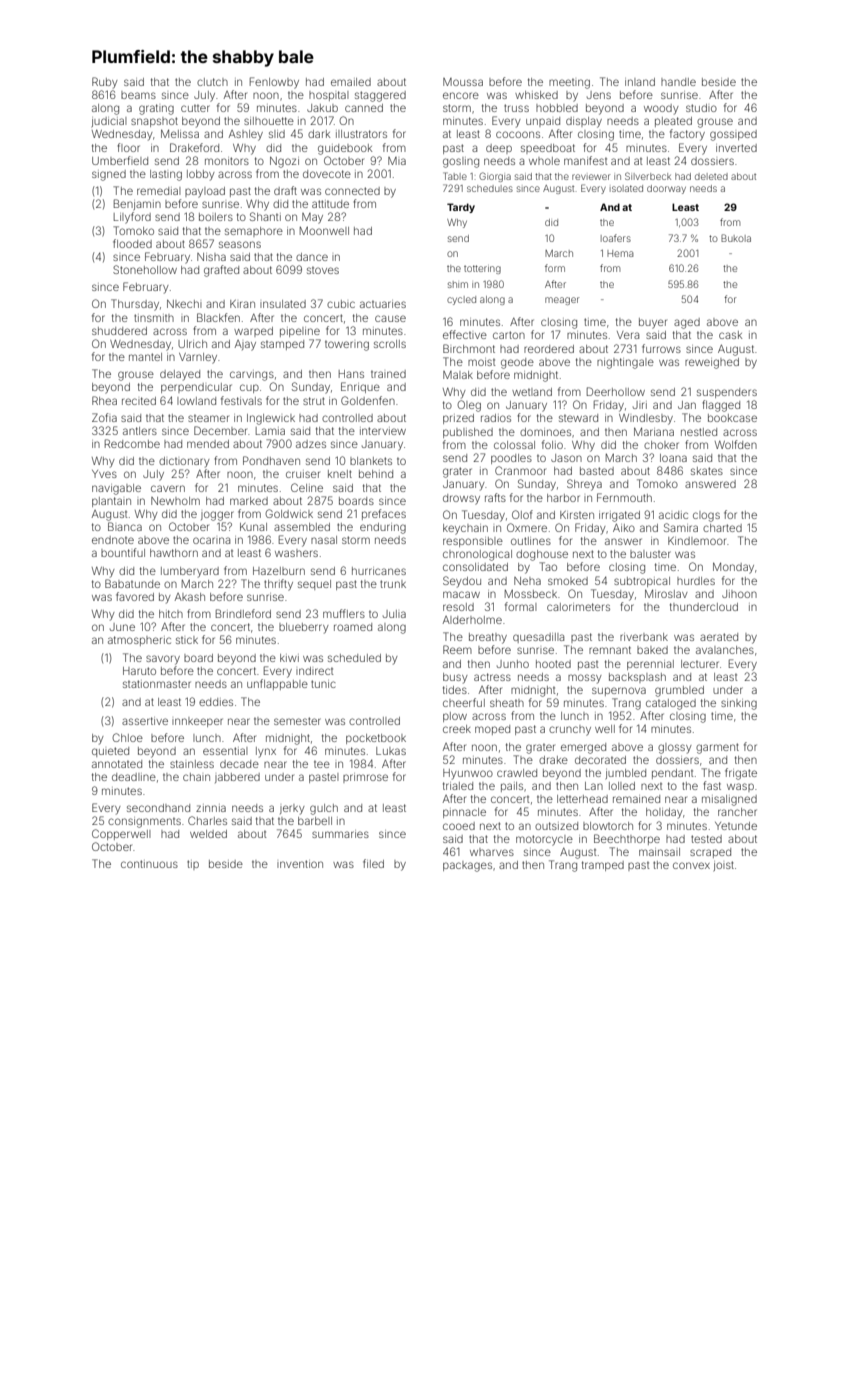 The height and width of the page is (1400, 849). I want to click on Wolfden, so click(736, 444).
